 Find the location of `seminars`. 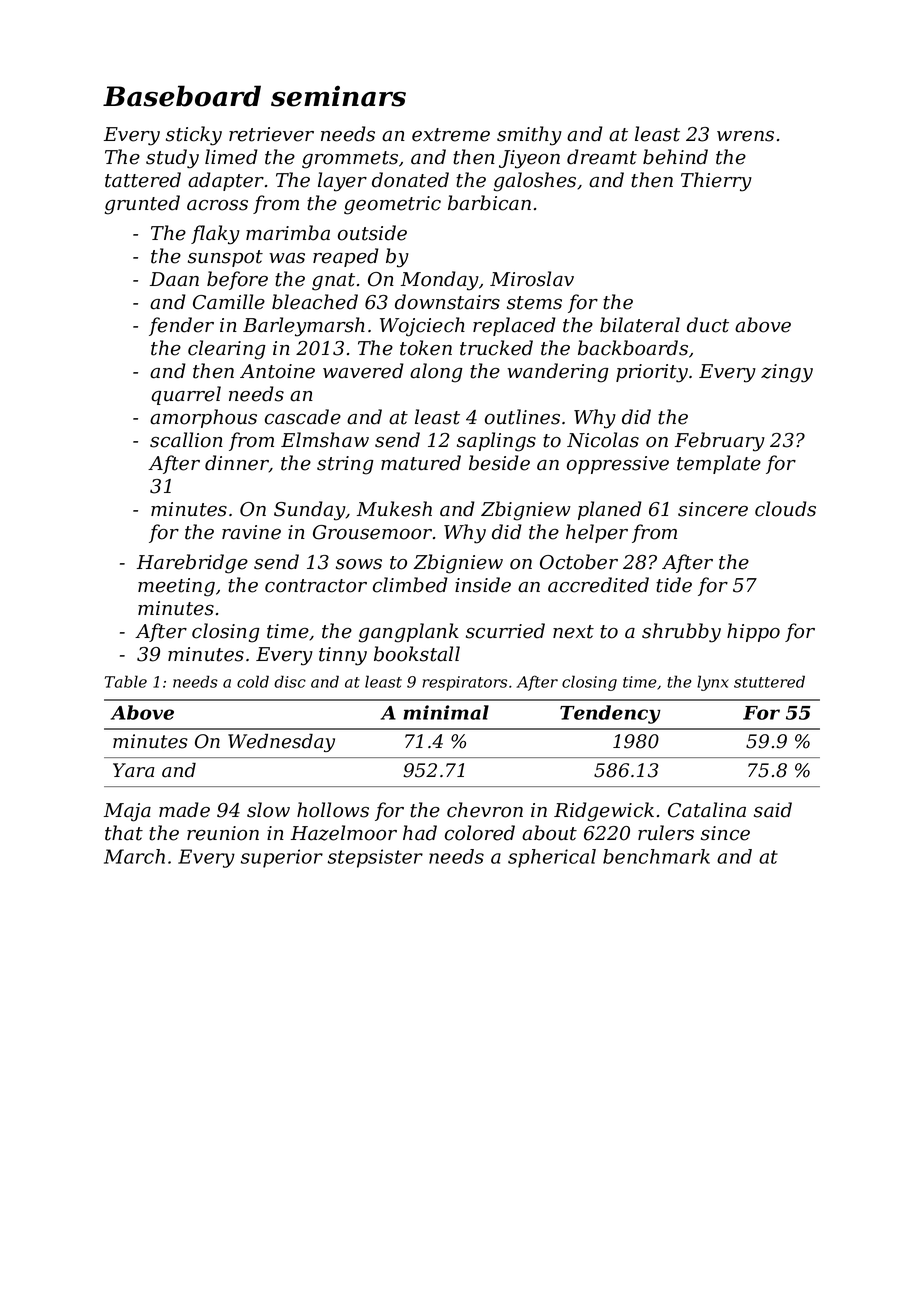

seminars is located at coordinates (338, 96).
